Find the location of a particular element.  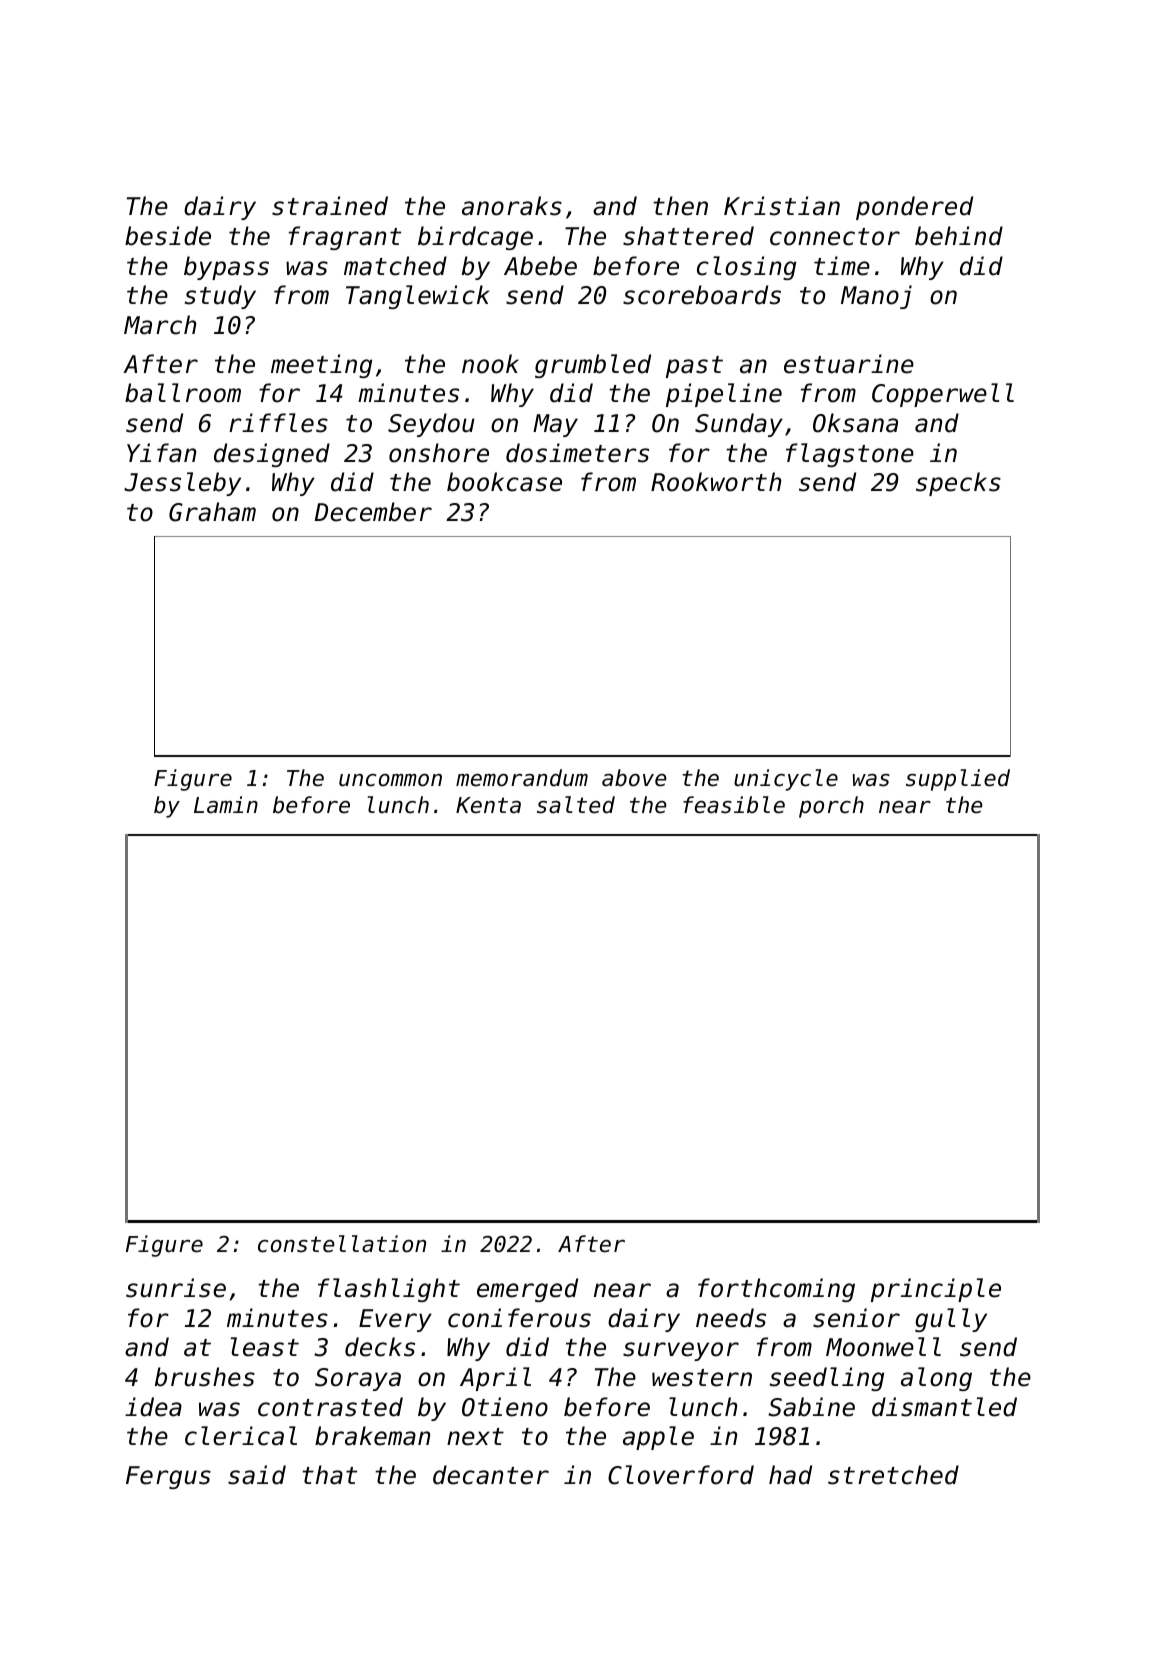

coniferous is located at coordinates (519, 1318).
